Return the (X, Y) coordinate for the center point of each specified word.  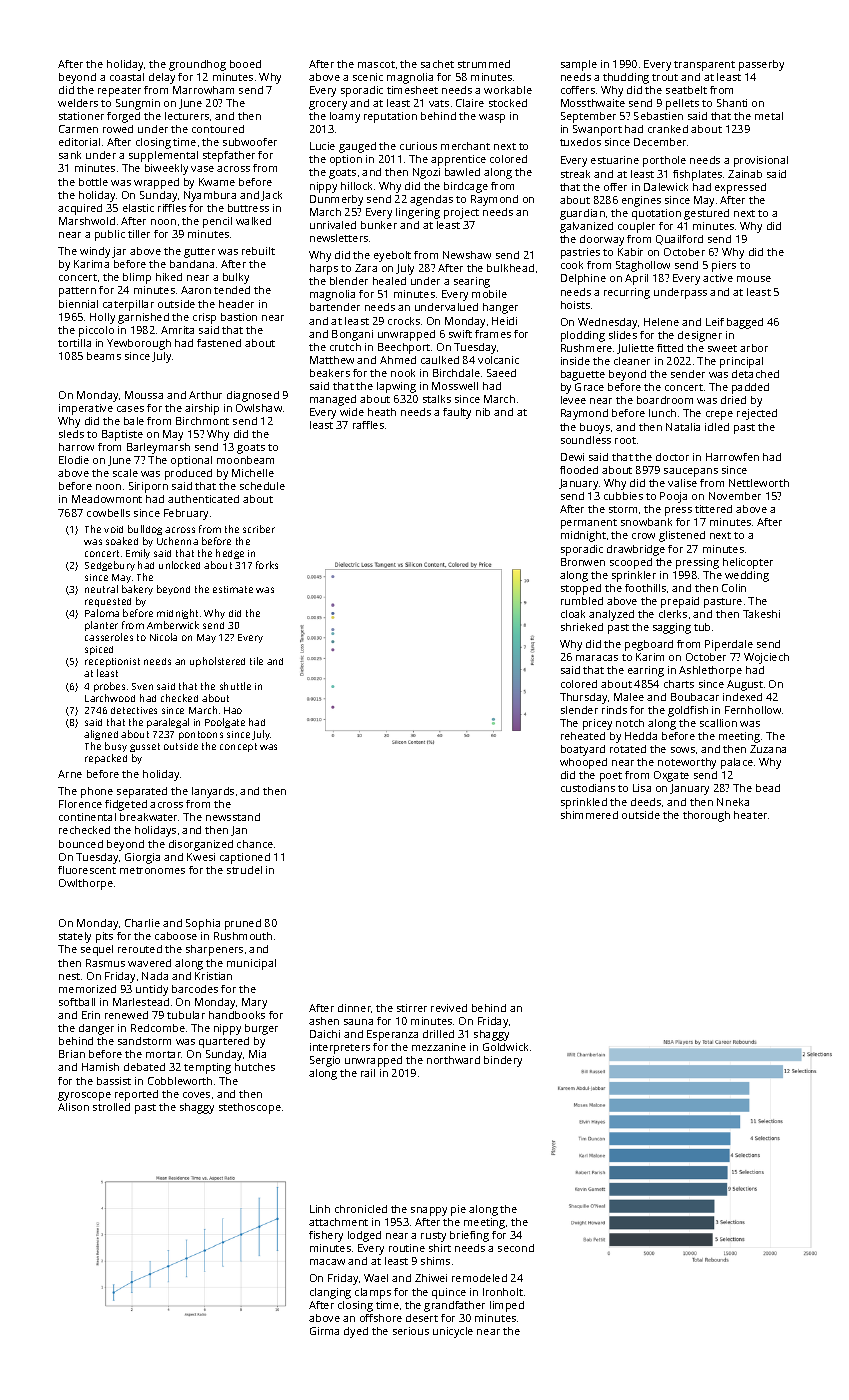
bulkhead (510, 268)
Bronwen (583, 562)
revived (449, 1008)
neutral (101, 589)
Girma (324, 1331)
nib (483, 412)
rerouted (140, 949)
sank (70, 155)
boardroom (665, 400)
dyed (356, 1332)
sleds (71, 434)
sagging (672, 628)
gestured (706, 214)
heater (750, 815)
